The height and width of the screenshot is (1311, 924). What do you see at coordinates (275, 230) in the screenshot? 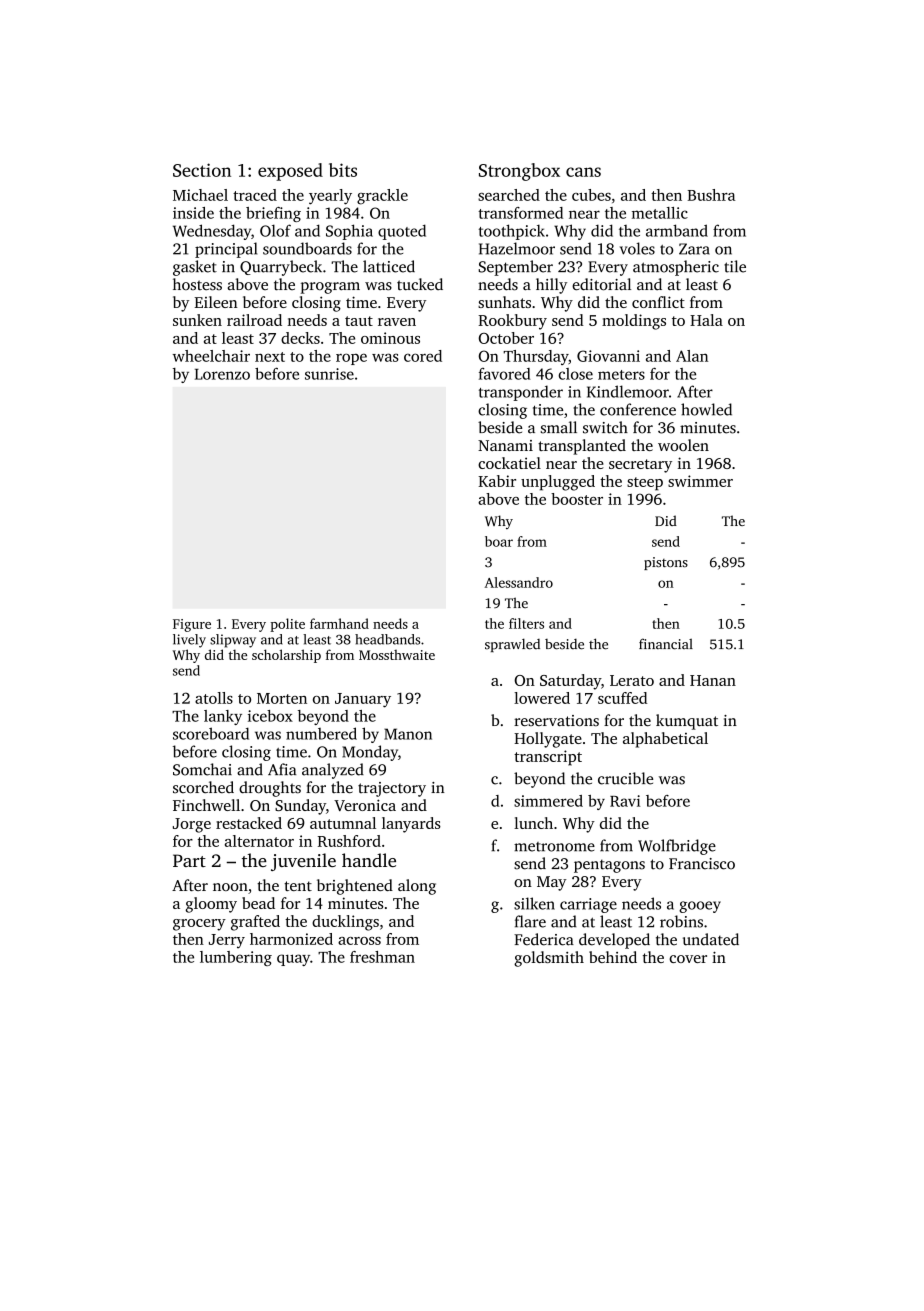
I see `Olof` at bounding box center [275, 230].
